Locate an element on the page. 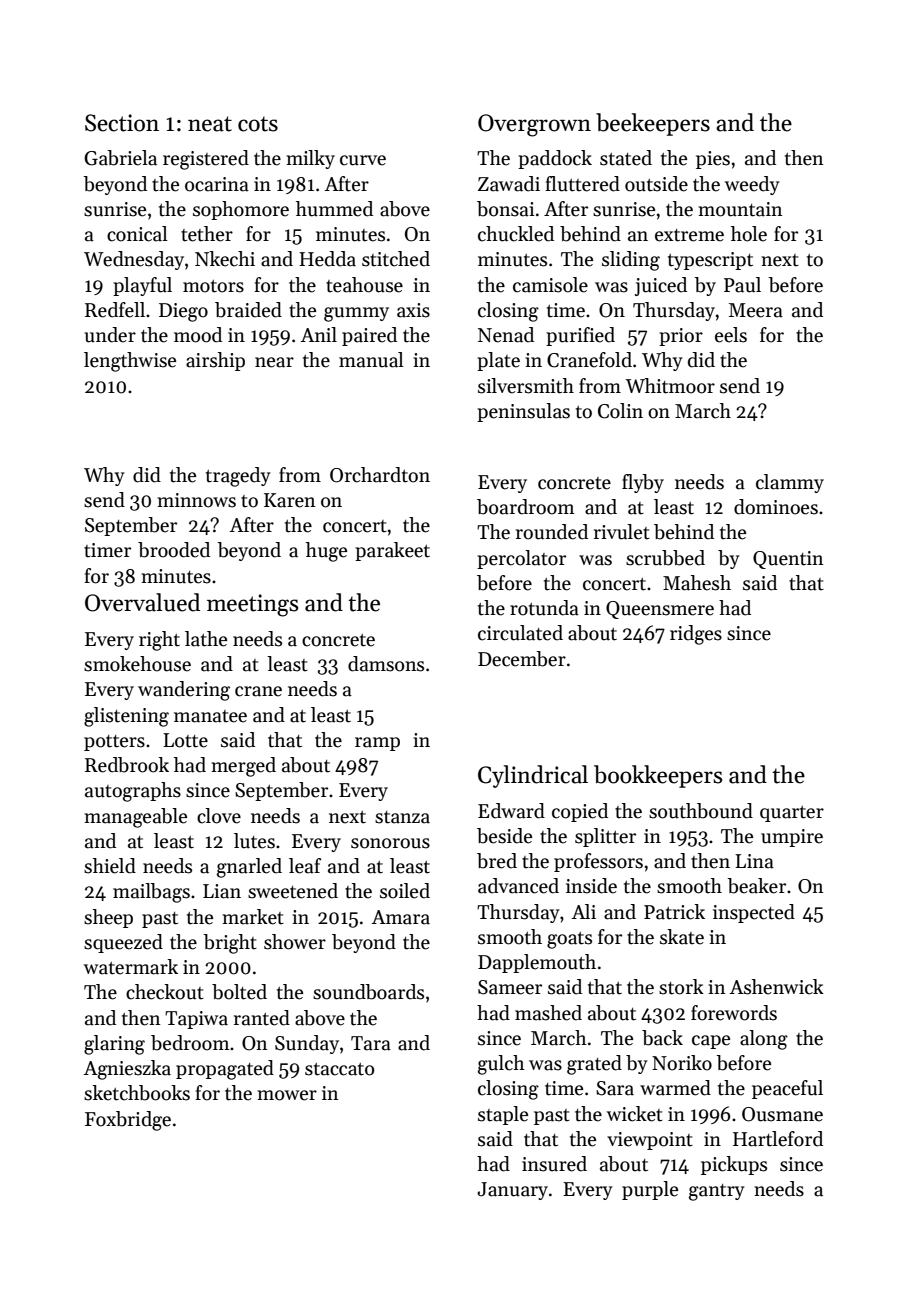 Image resolution: width=908 pixels, height=1316 pixels. beside is located at coordinates (504, 836).
